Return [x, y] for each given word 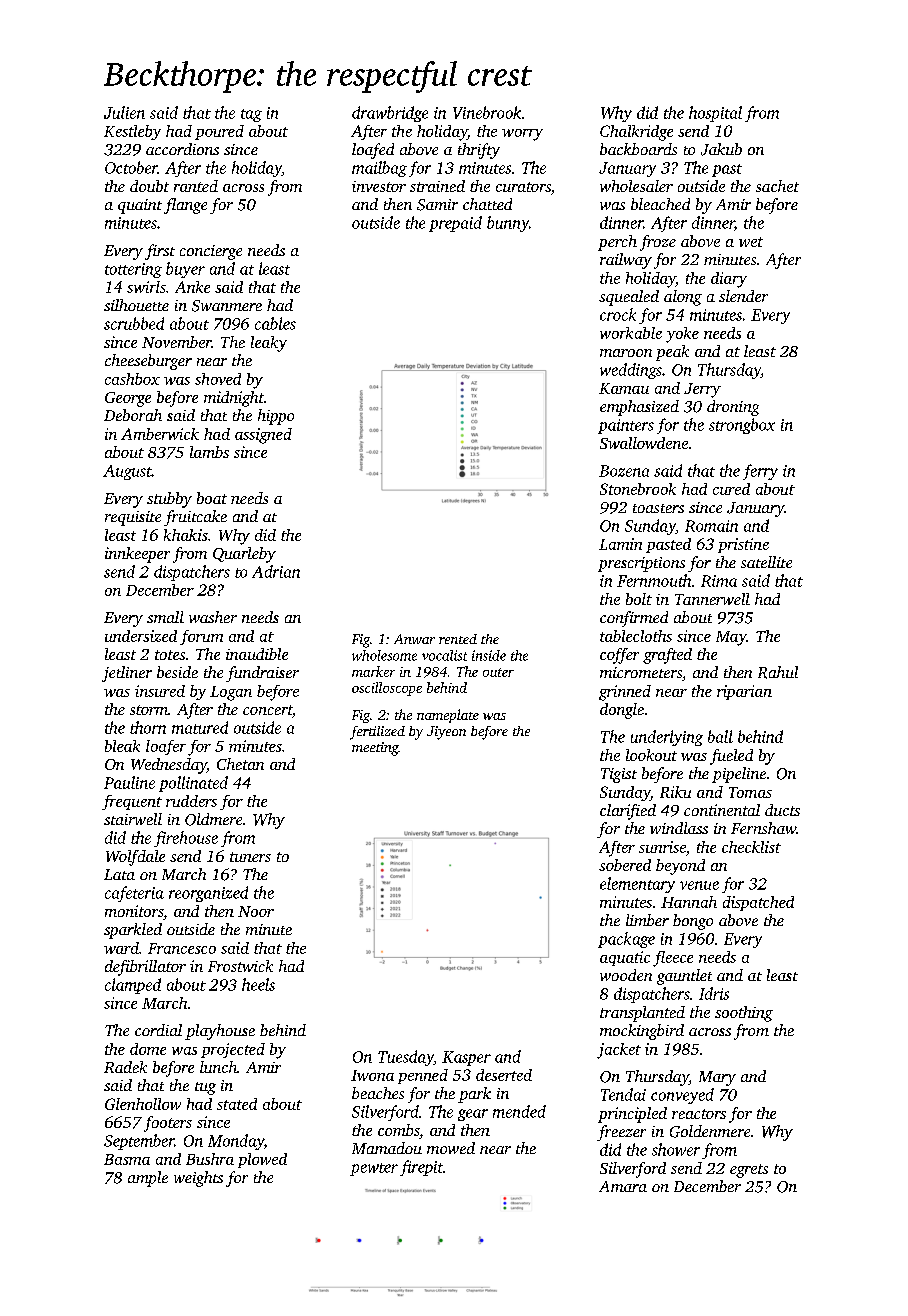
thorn [148, 727]
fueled [731, 757]
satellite [766, 562]
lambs [209, 452]
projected [233, 1050]
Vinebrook [487, 112]
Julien [124, 112]
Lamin [620, 544]
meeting [375, 749]
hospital [715, 114]
